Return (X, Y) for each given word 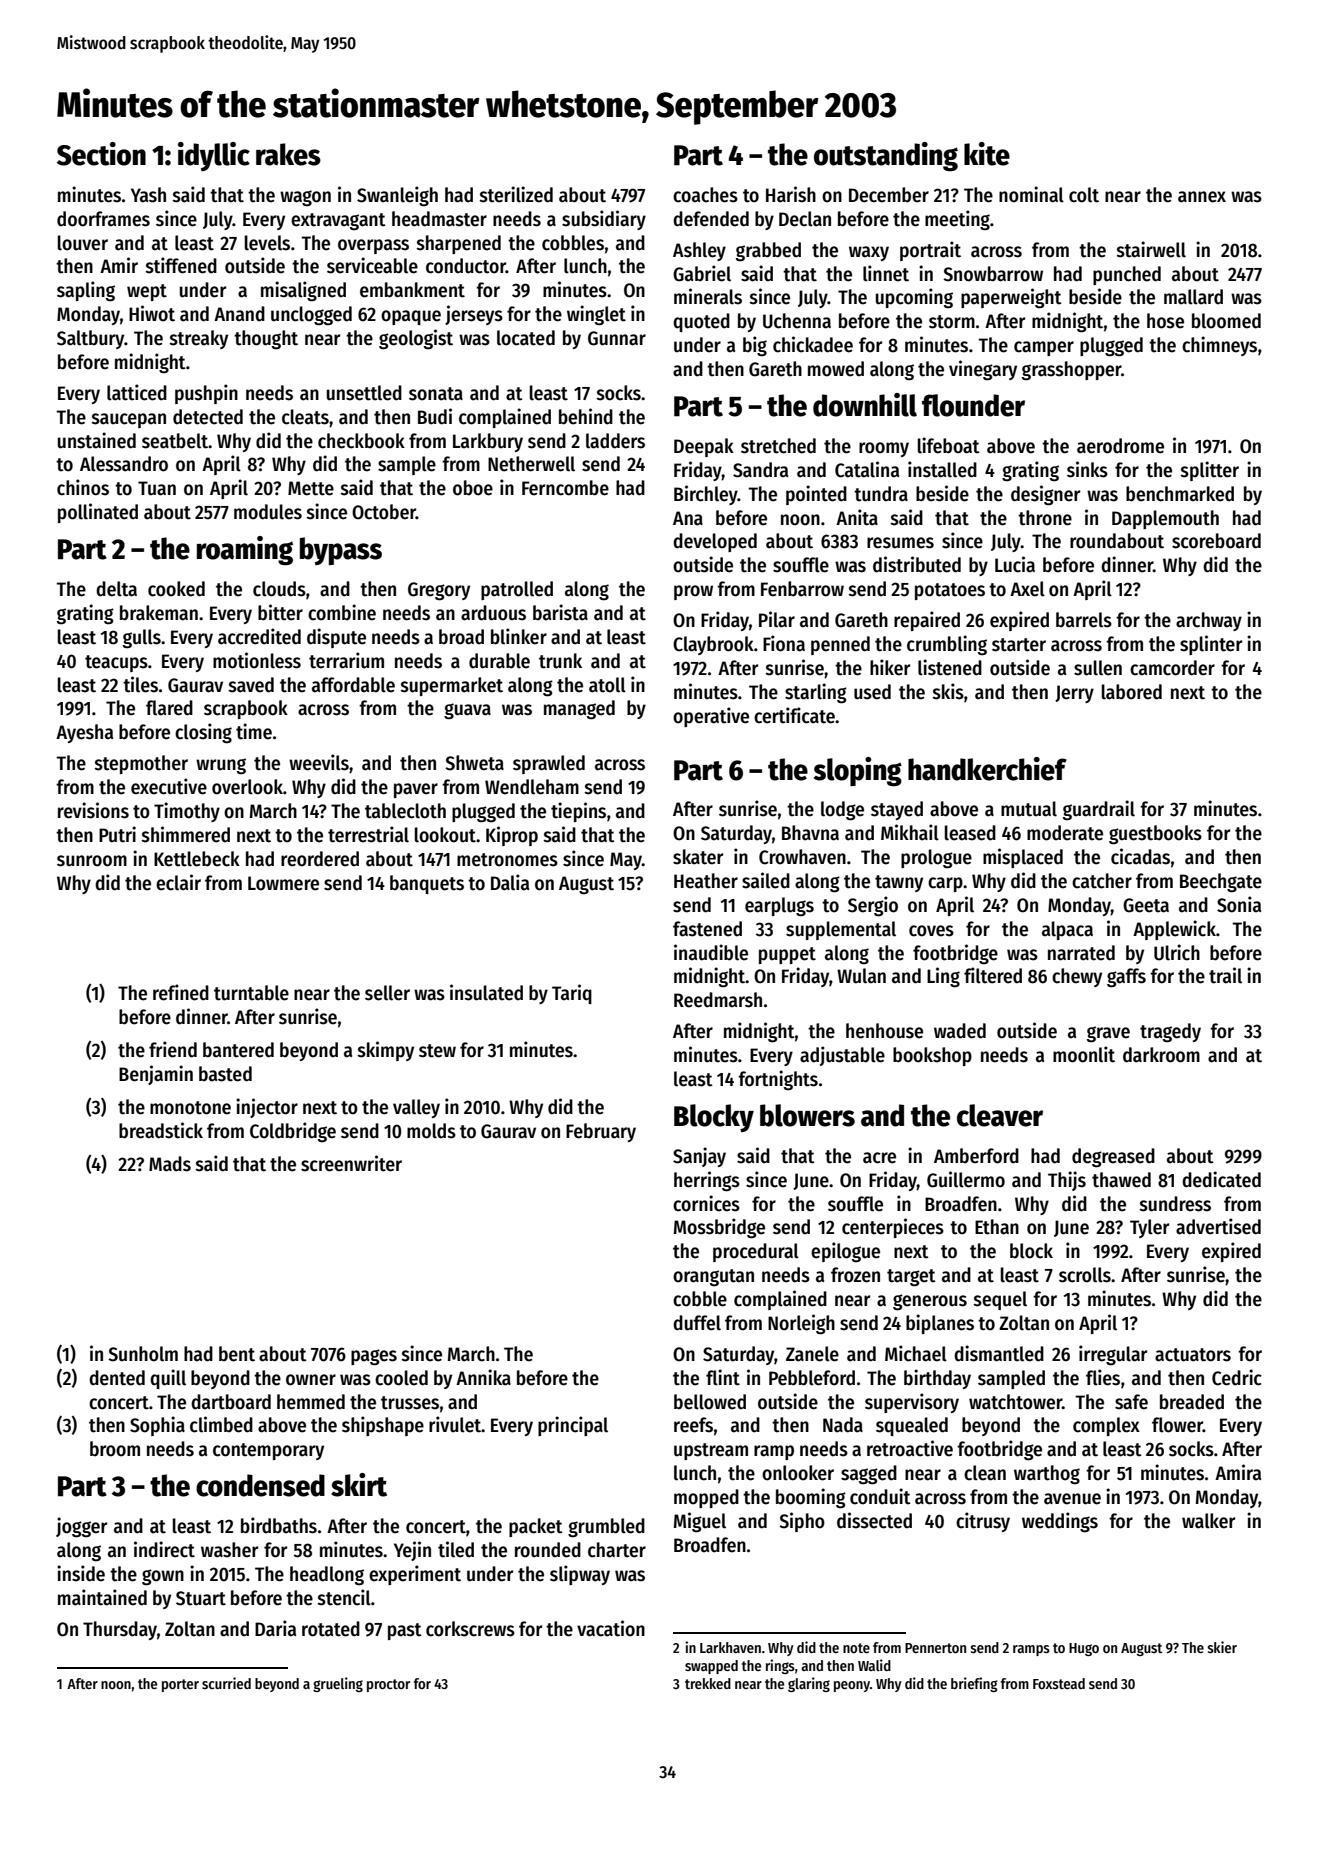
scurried (226, 1683)
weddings (1060, 1522)
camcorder (1172, 668)
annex (1202, 197)
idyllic (214, 156)
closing (203, 733)
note (856, 1648)
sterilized (516, 194)
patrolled (517, 590)
